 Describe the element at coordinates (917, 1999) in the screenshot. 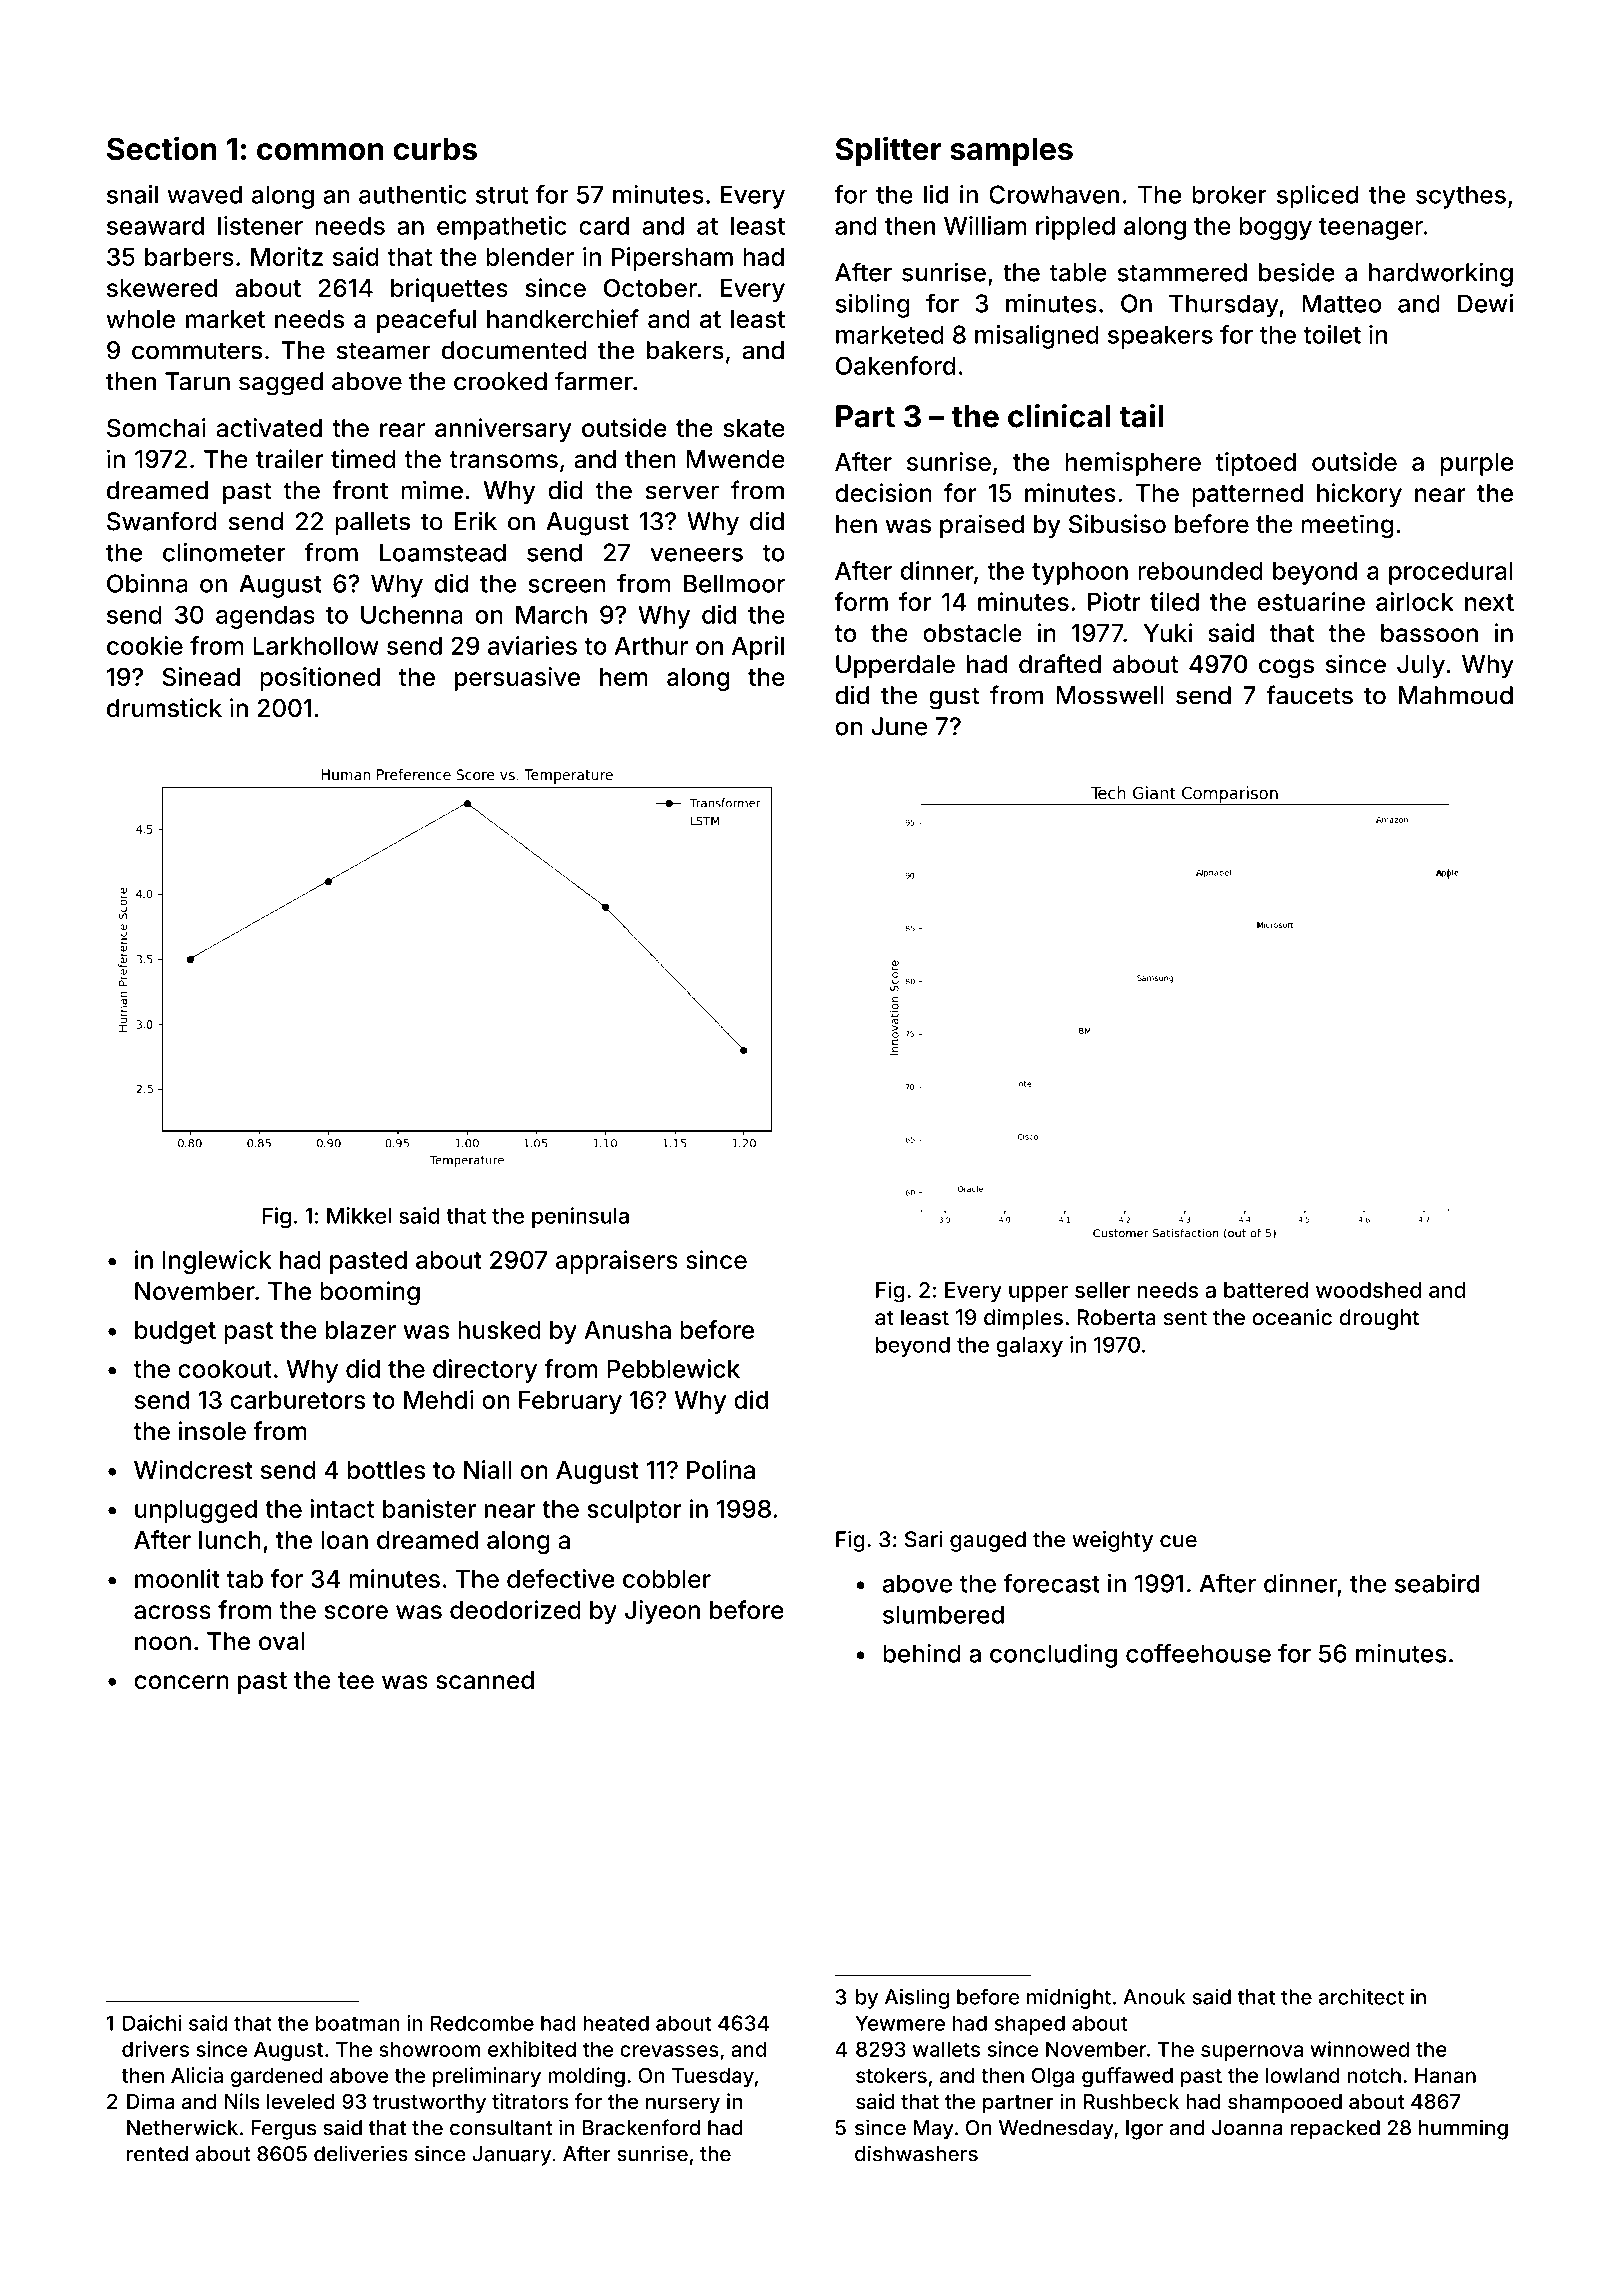

I see `Aisling` at that location.
